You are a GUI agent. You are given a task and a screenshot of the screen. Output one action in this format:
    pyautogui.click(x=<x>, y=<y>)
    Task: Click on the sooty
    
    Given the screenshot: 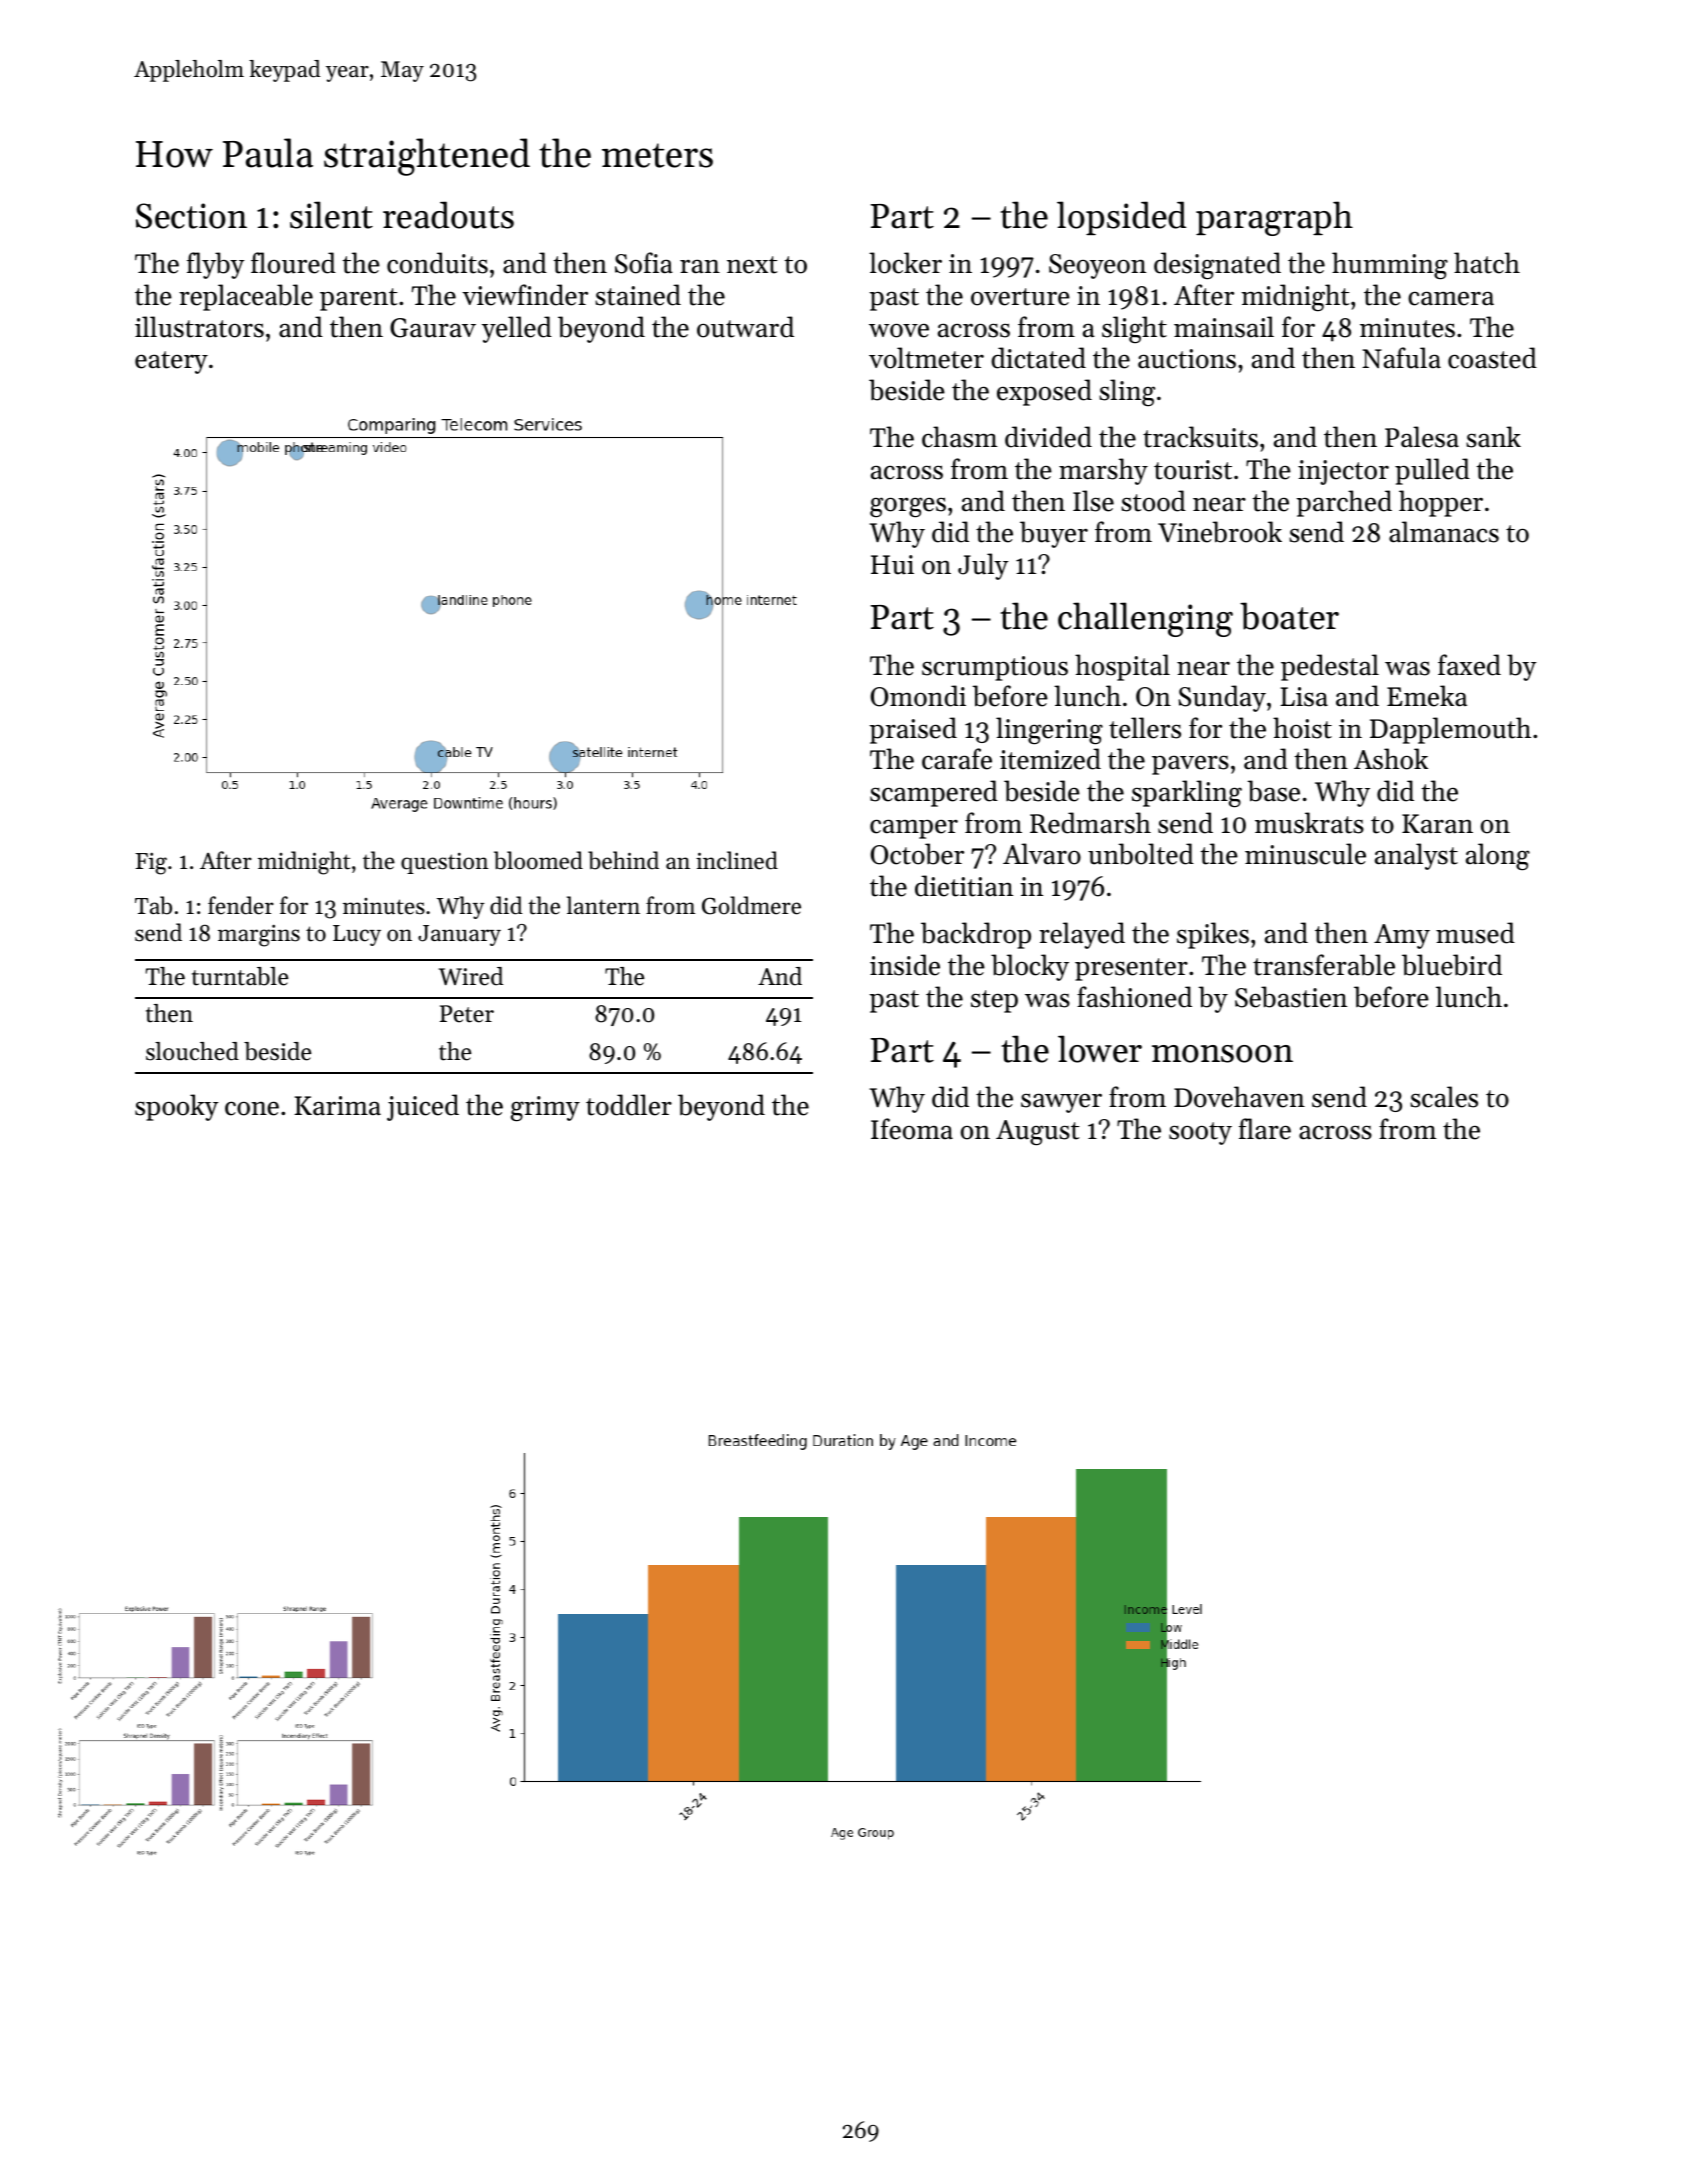 What is the action you would take?
    pyautogui.click(x=1200, y=1133)
